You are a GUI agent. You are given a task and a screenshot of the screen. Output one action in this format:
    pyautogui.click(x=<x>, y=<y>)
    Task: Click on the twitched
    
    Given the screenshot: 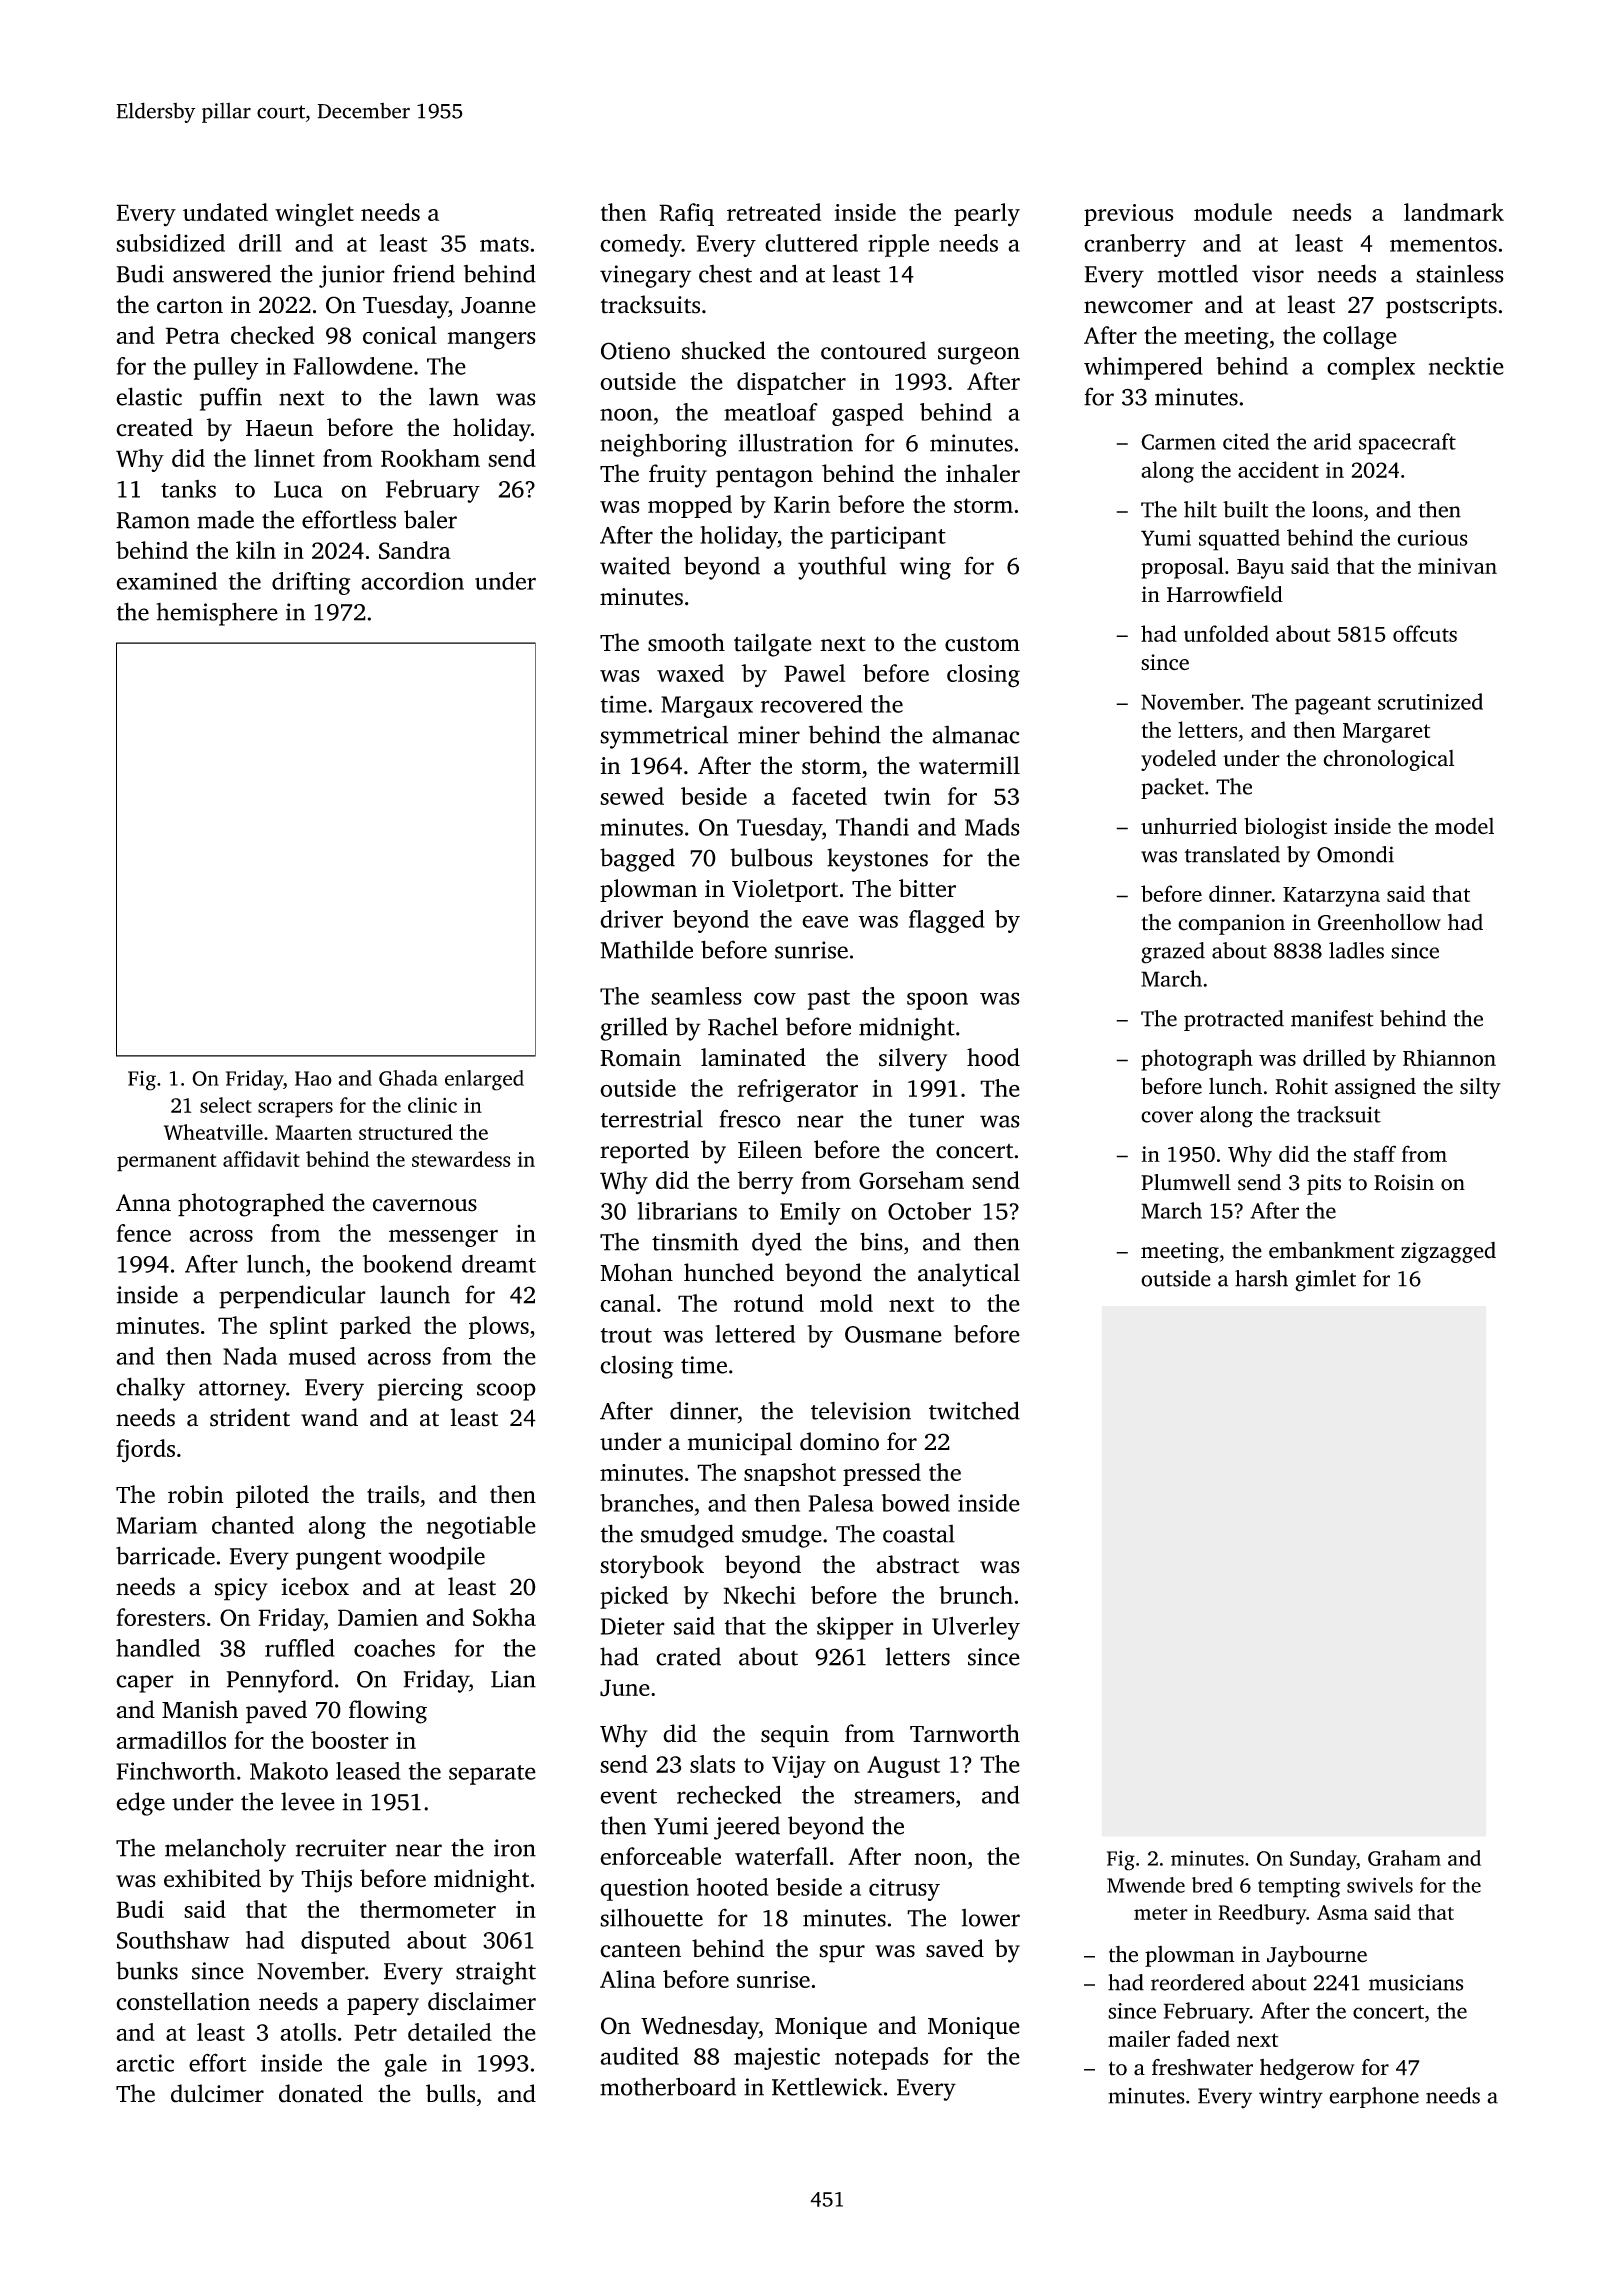 What is the action you would take?
    pyautogui.click(x=974, y=1410)
